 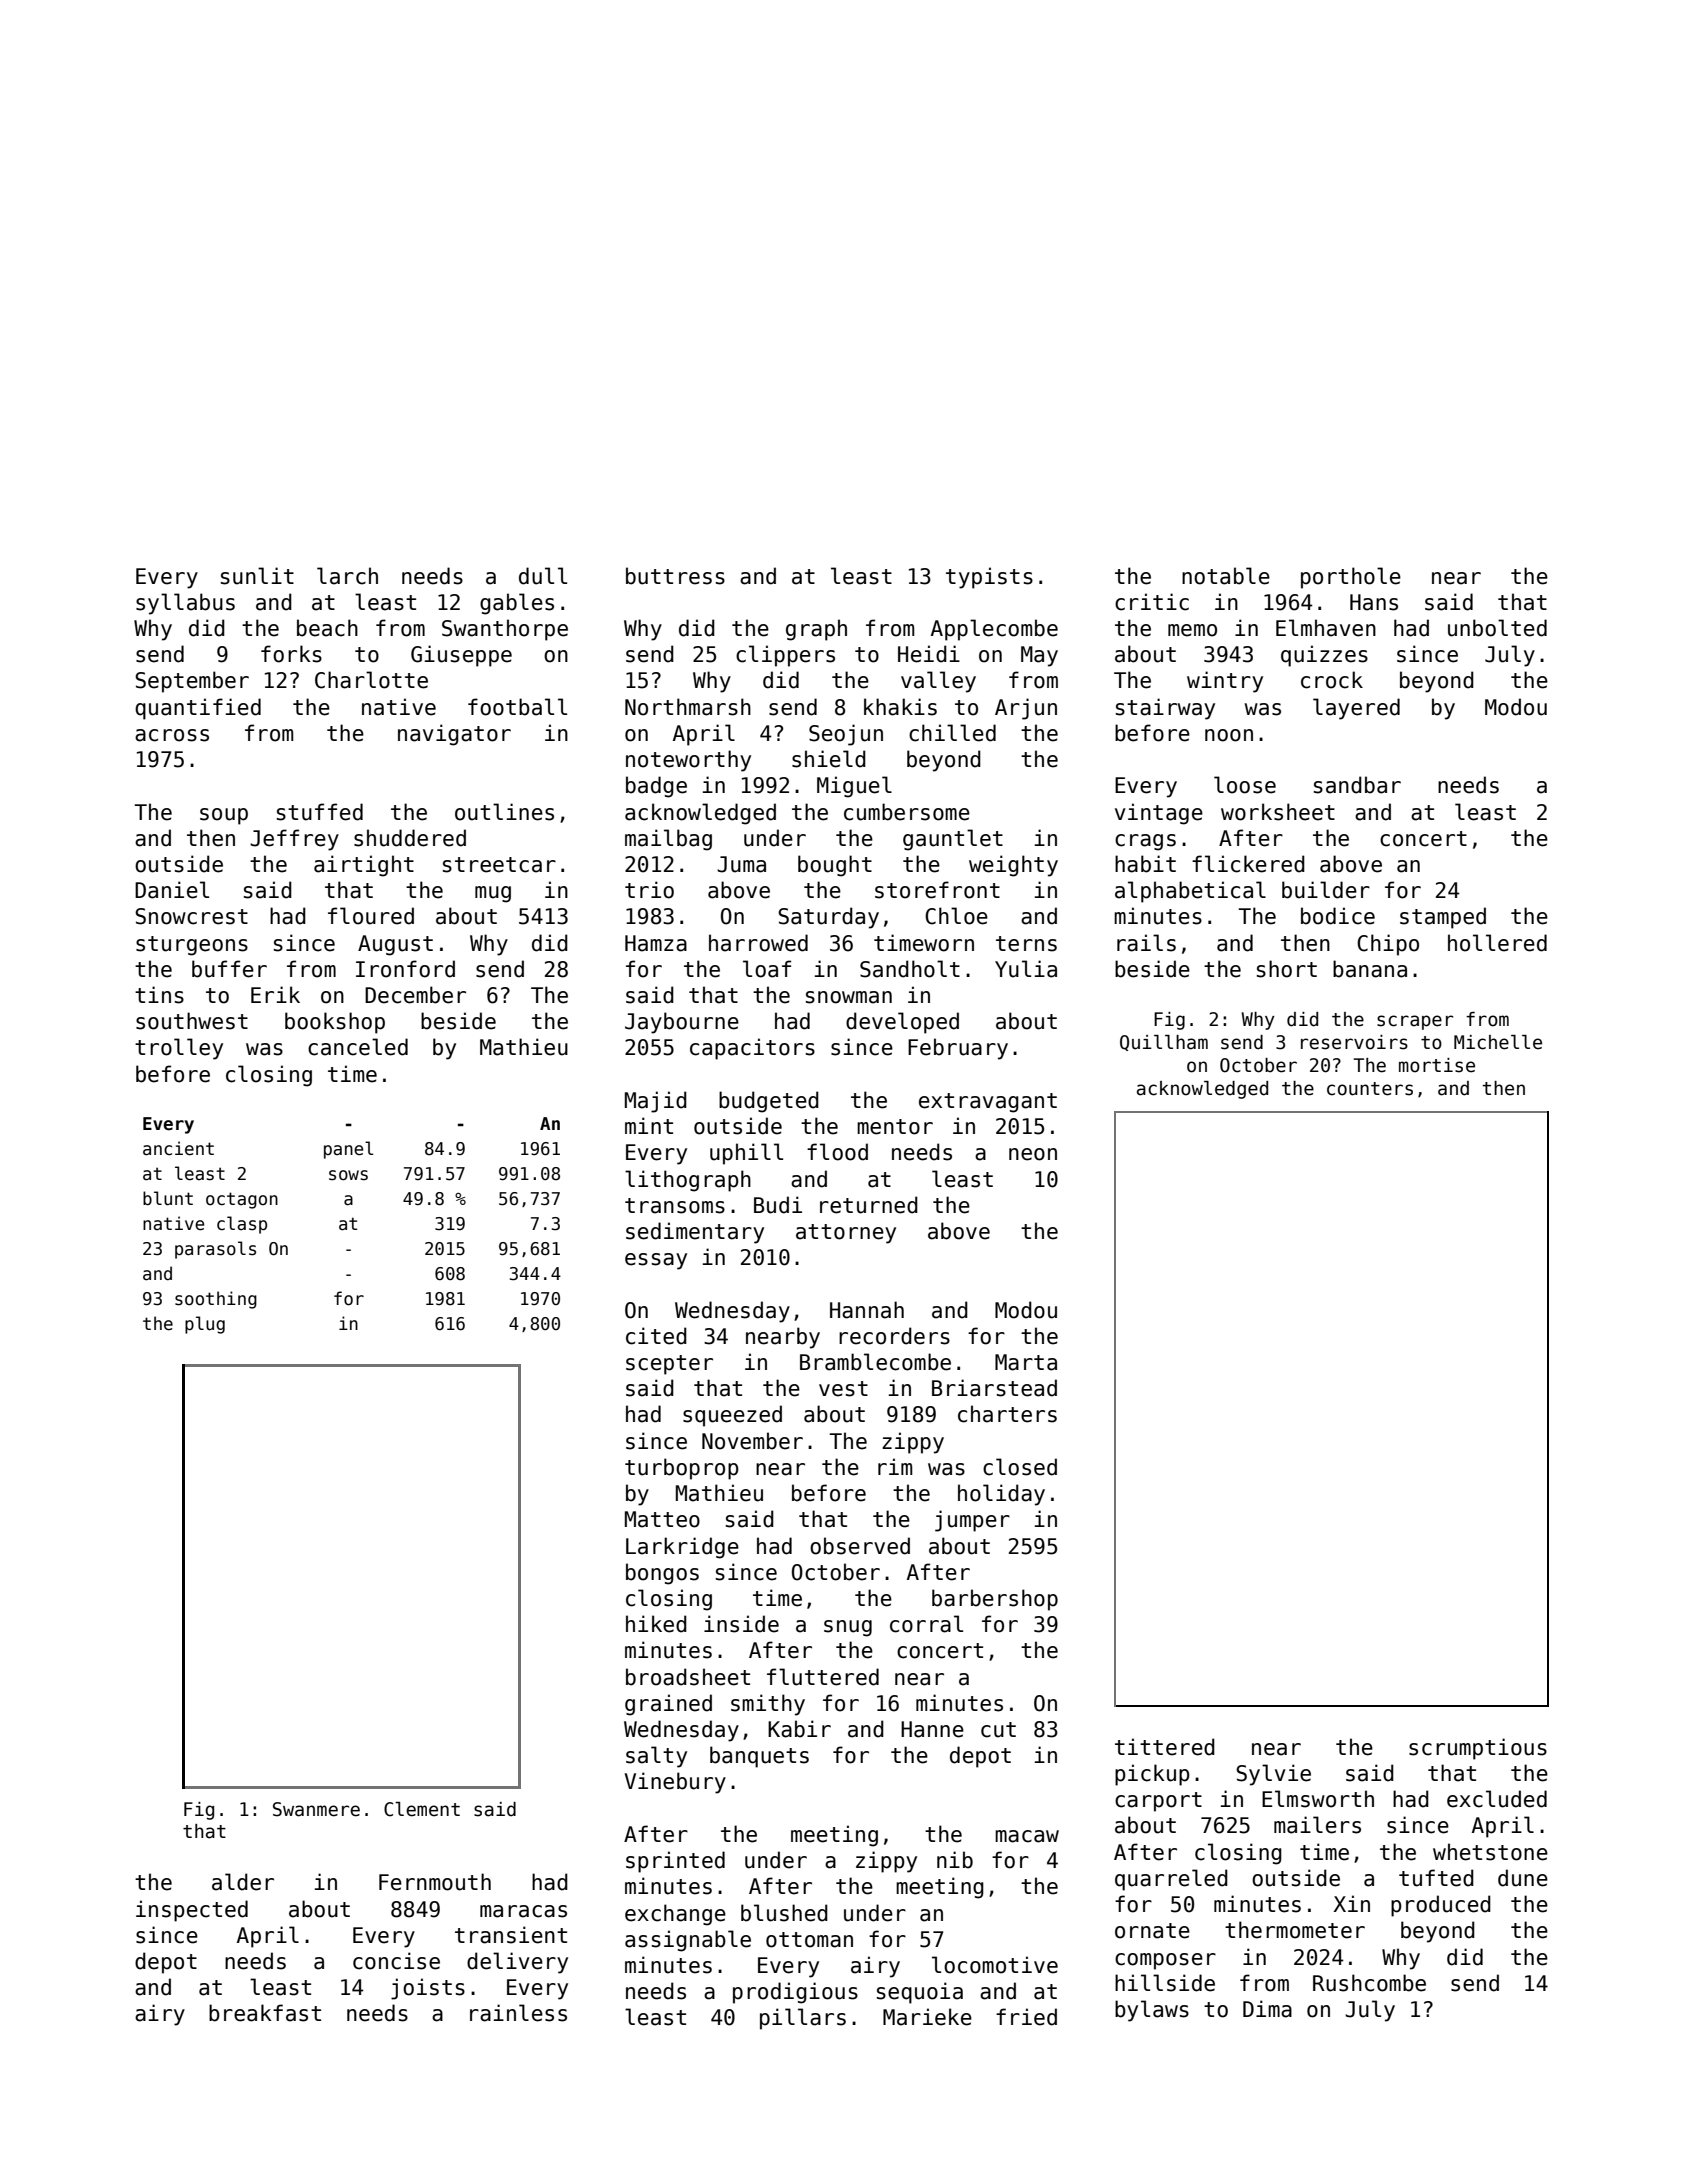 What do you see at coordinates (265, 2013) in the document?
I see `breakfast` at bounding box center [265, 2013].
